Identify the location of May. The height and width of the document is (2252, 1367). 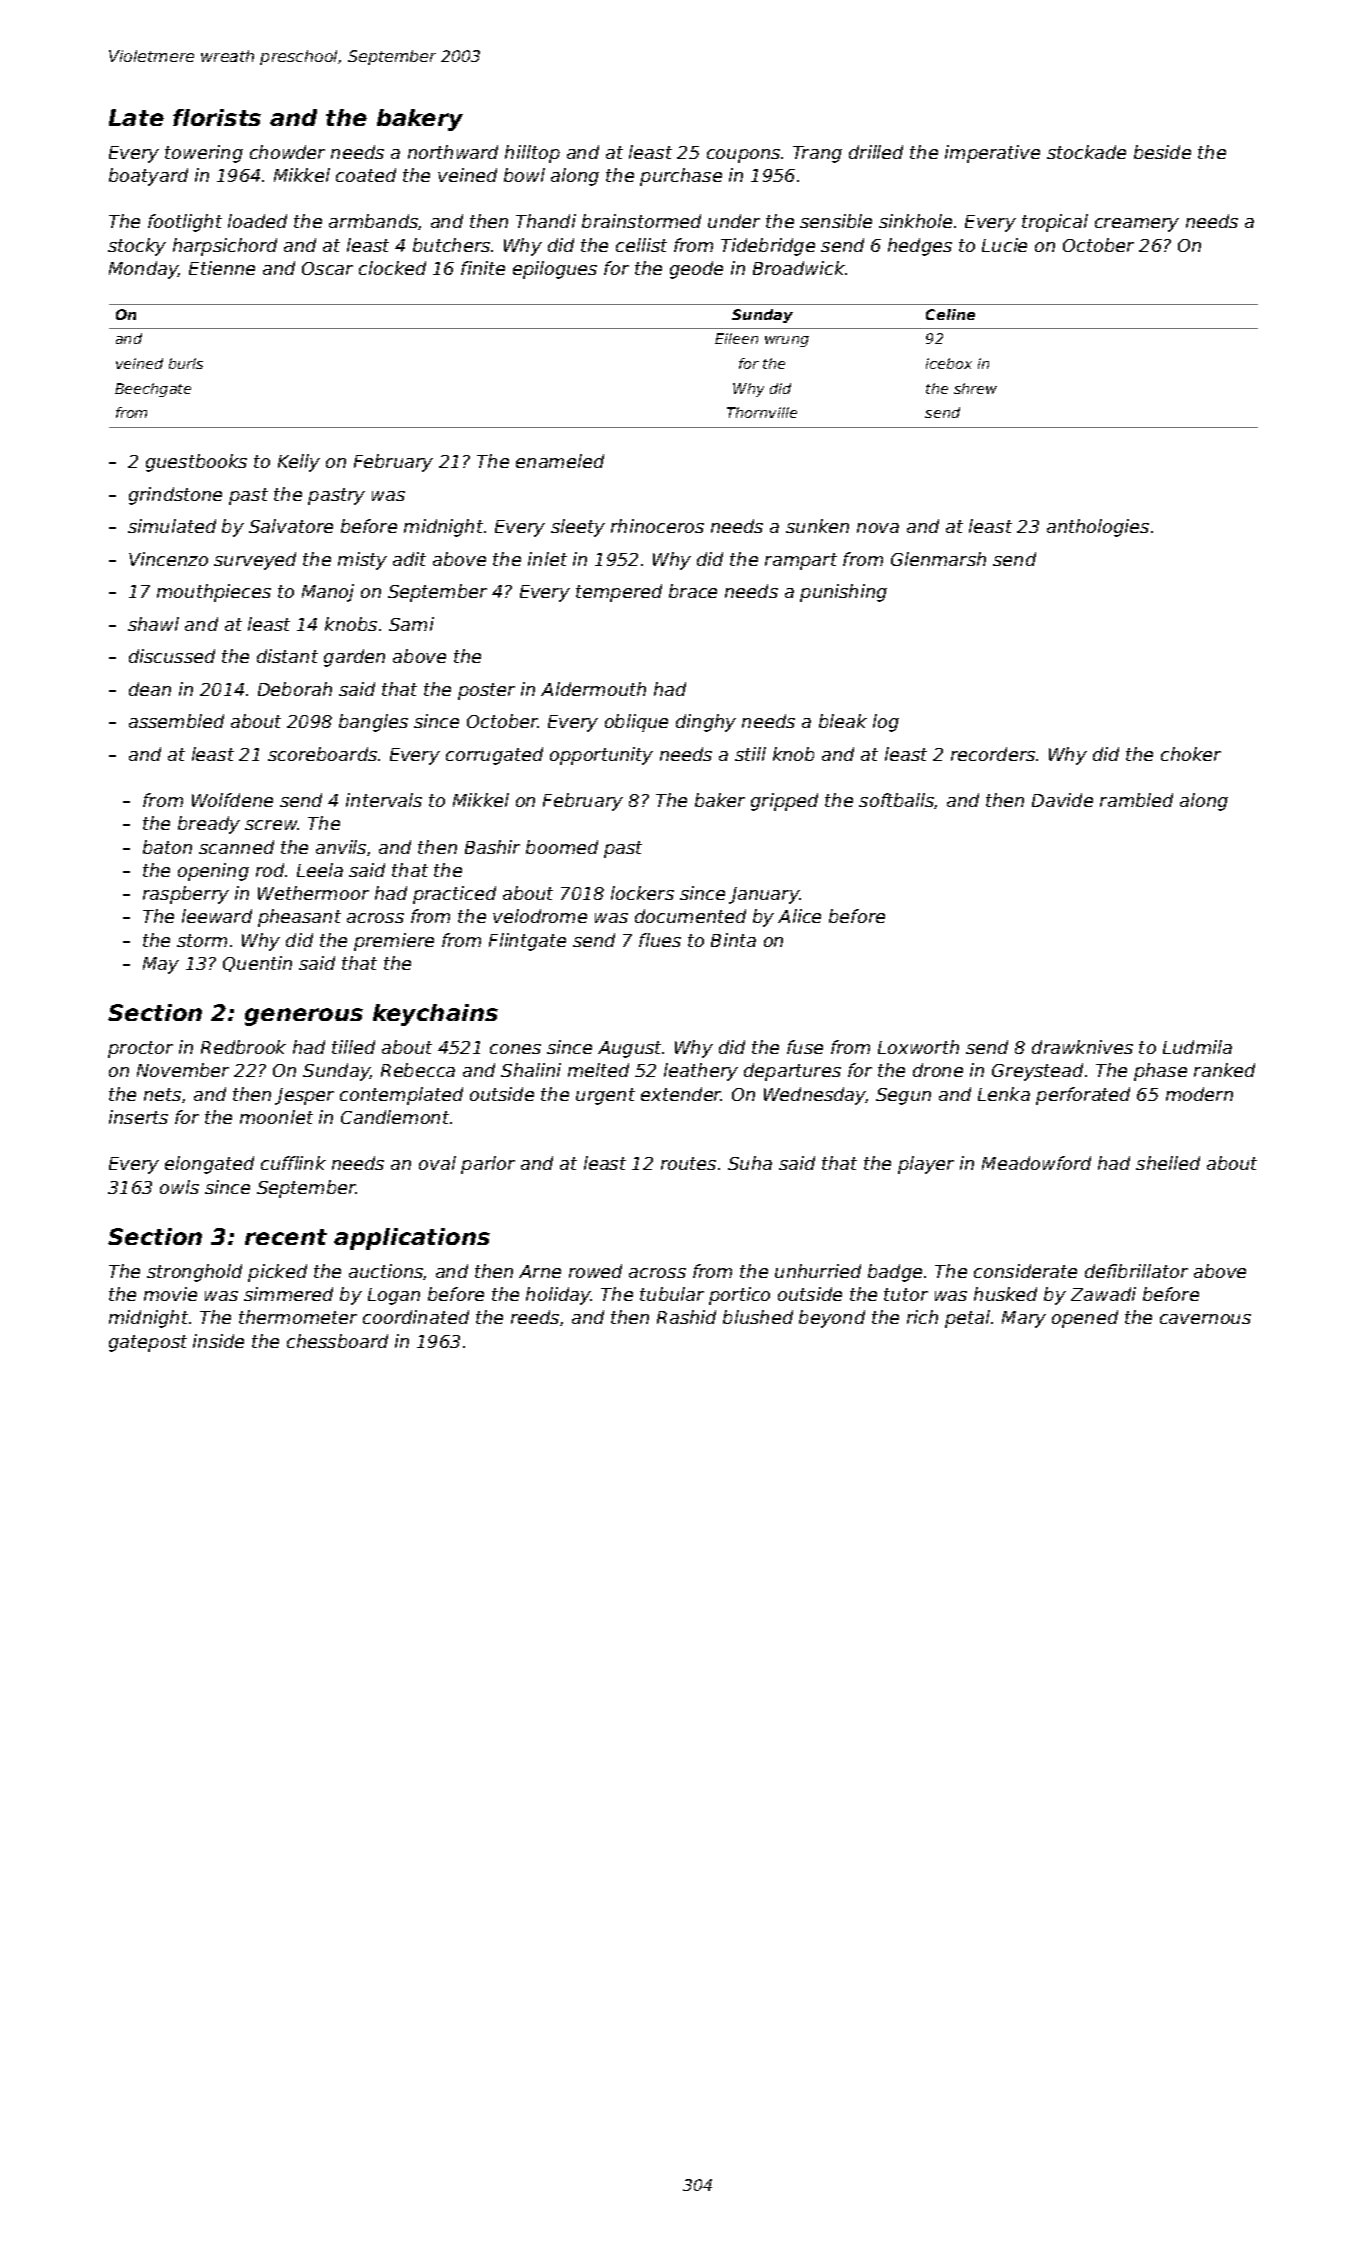
(161, 965).
